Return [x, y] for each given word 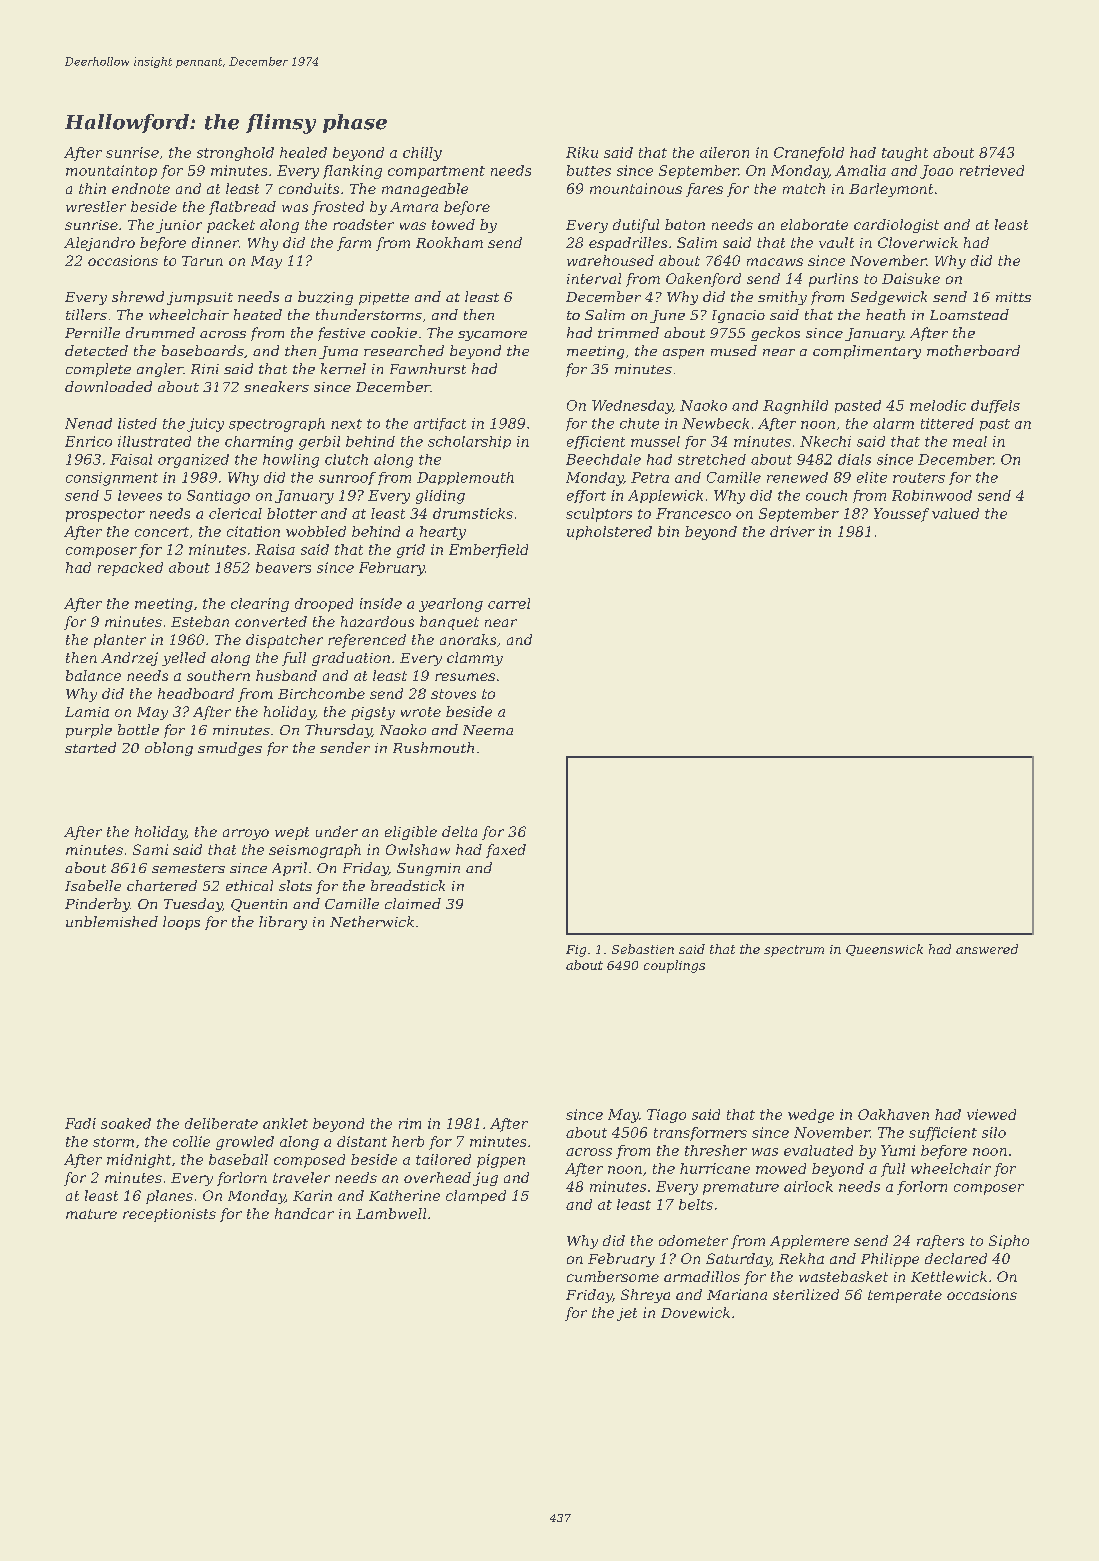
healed [303, 152]
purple [89, 731]
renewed [797, 477]
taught [905, 154]
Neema [488, 730]
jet [627, 1314]
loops [181, 923]
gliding [440, 497]
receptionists [169, 1215]
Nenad [88, 423]
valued [955, 513]
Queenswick [884, 950]
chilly [422, 154]
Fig [576, 951]
